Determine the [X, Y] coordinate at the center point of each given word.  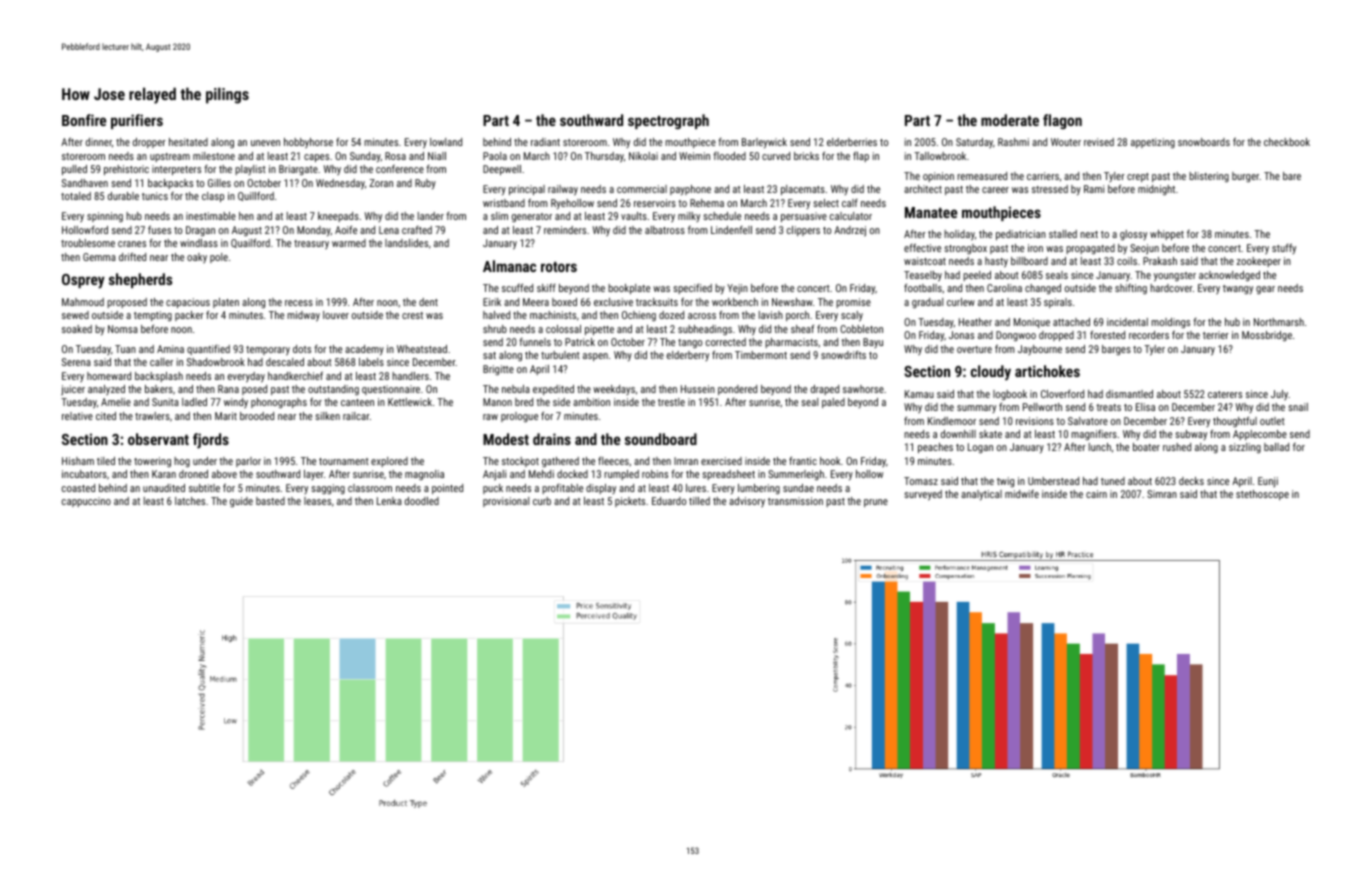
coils [1127, 261]
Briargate [298, 170]
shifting [1131, 289]
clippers [803, 231]
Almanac [509, 266]
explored [389, 462]
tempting [153, 316]
